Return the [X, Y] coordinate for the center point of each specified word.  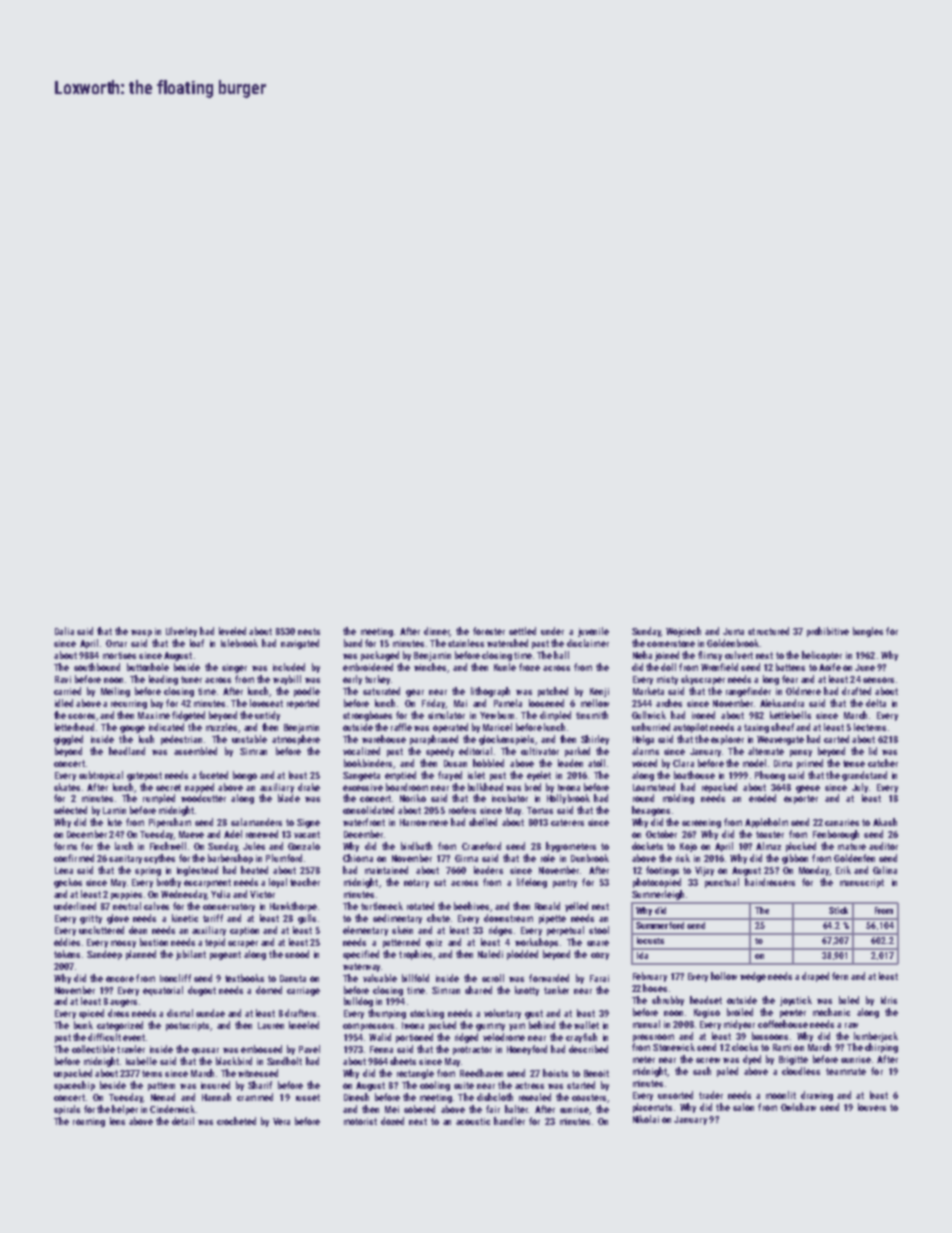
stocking [427, 1014]
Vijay [704, 871]
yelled [576, 907]
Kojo [688, 847]
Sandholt [284, 1061]
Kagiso [707, 1013]
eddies [67, 942]
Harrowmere [424, 822]
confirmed [74, 858]
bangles [868, 632]
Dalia [64, 631]
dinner [437, 632]
